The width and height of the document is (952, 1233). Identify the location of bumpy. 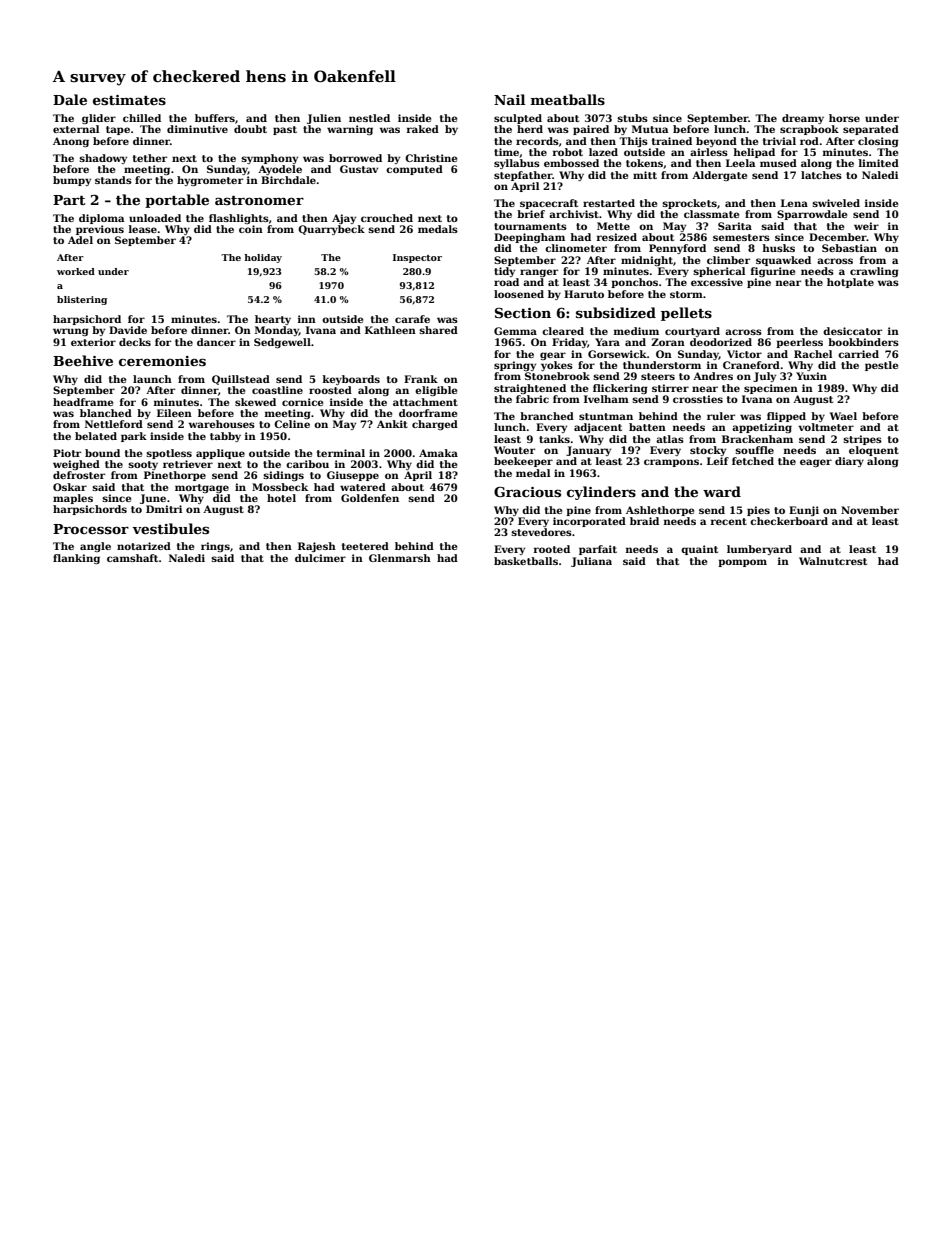
(72, 181).
